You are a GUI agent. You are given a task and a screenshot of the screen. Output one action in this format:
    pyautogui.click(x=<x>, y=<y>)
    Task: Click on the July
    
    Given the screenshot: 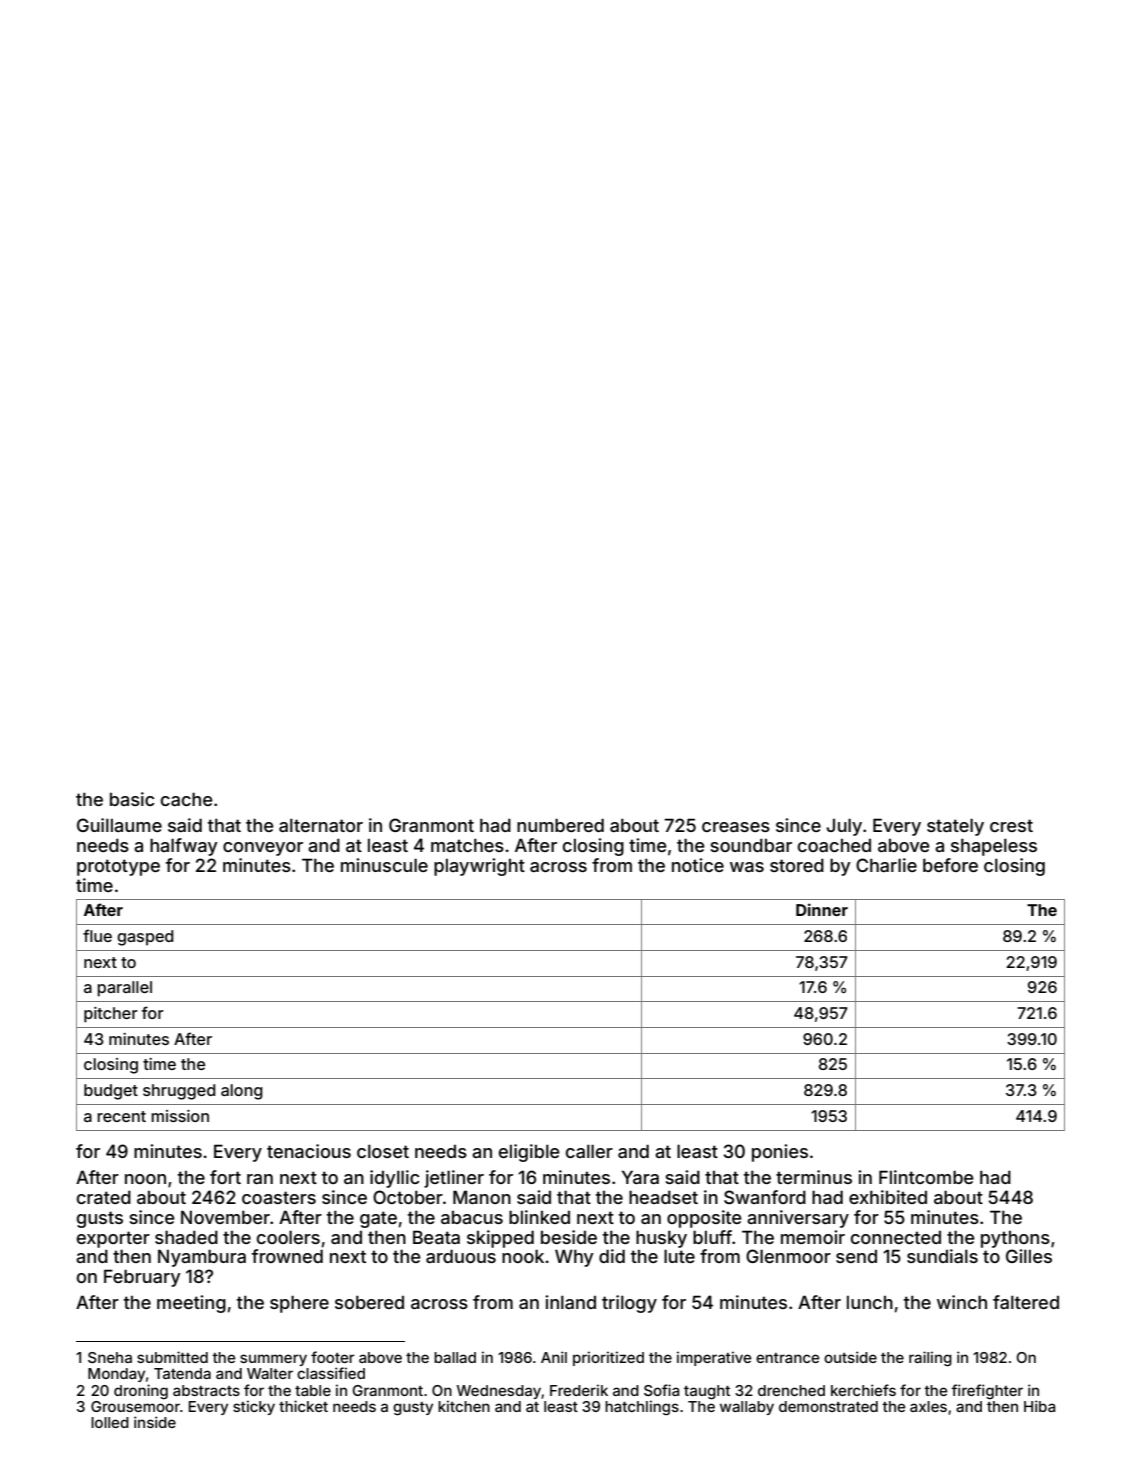 What is the action you would take?
    pyautogui.click(x=844, y=827)
